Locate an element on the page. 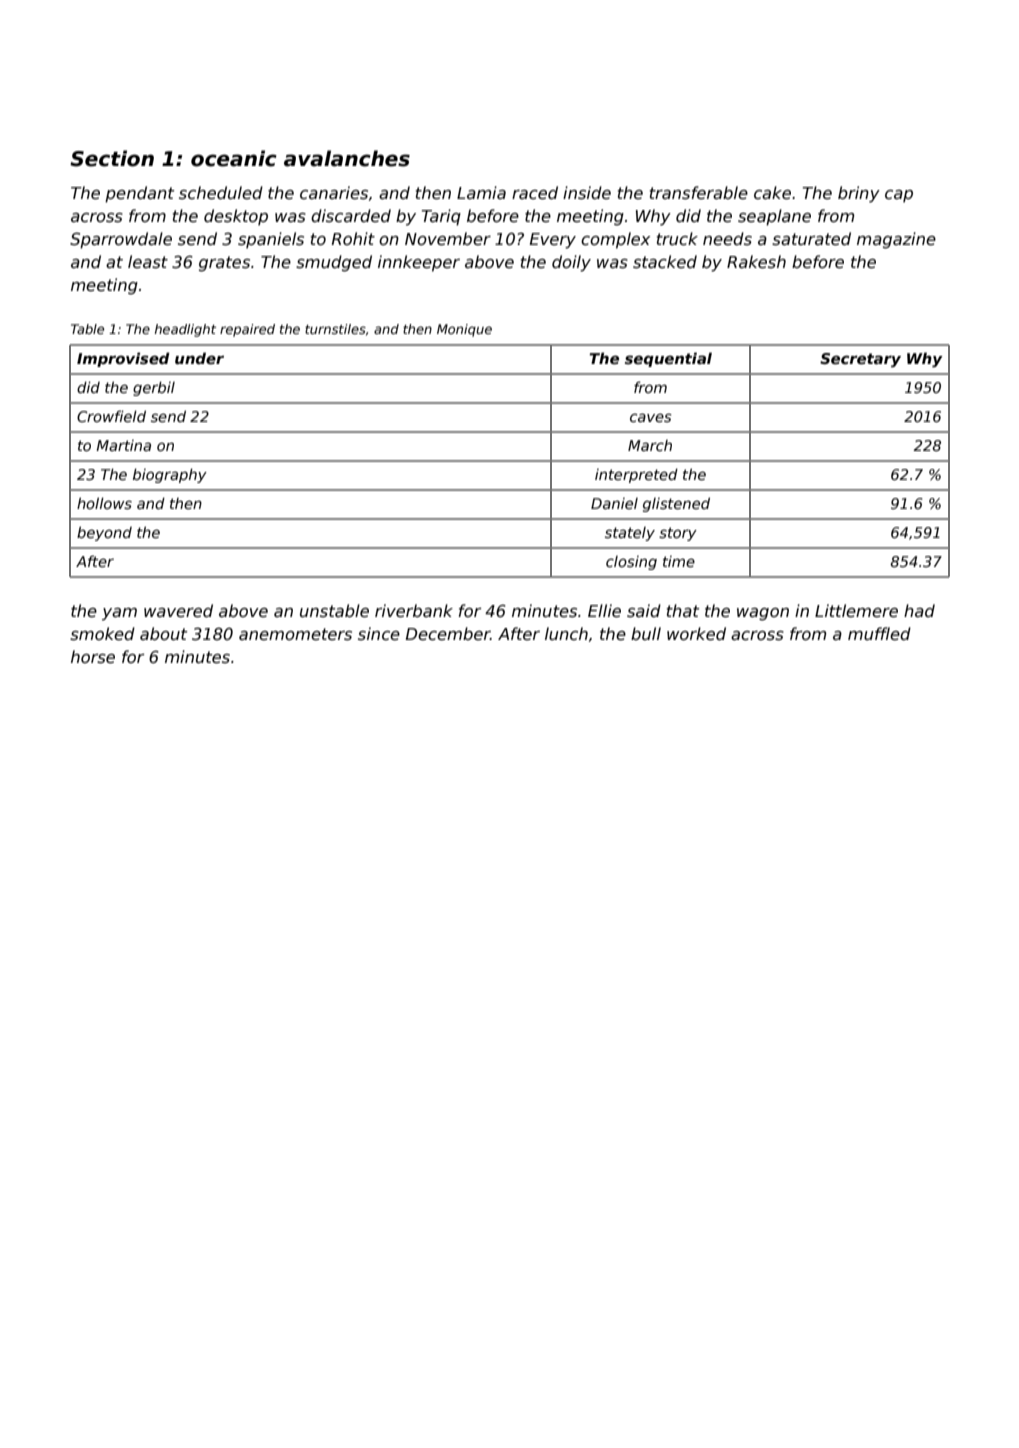 The height and width of the image is (1448, 1019). sequential is located at coordinates (668, 359).
